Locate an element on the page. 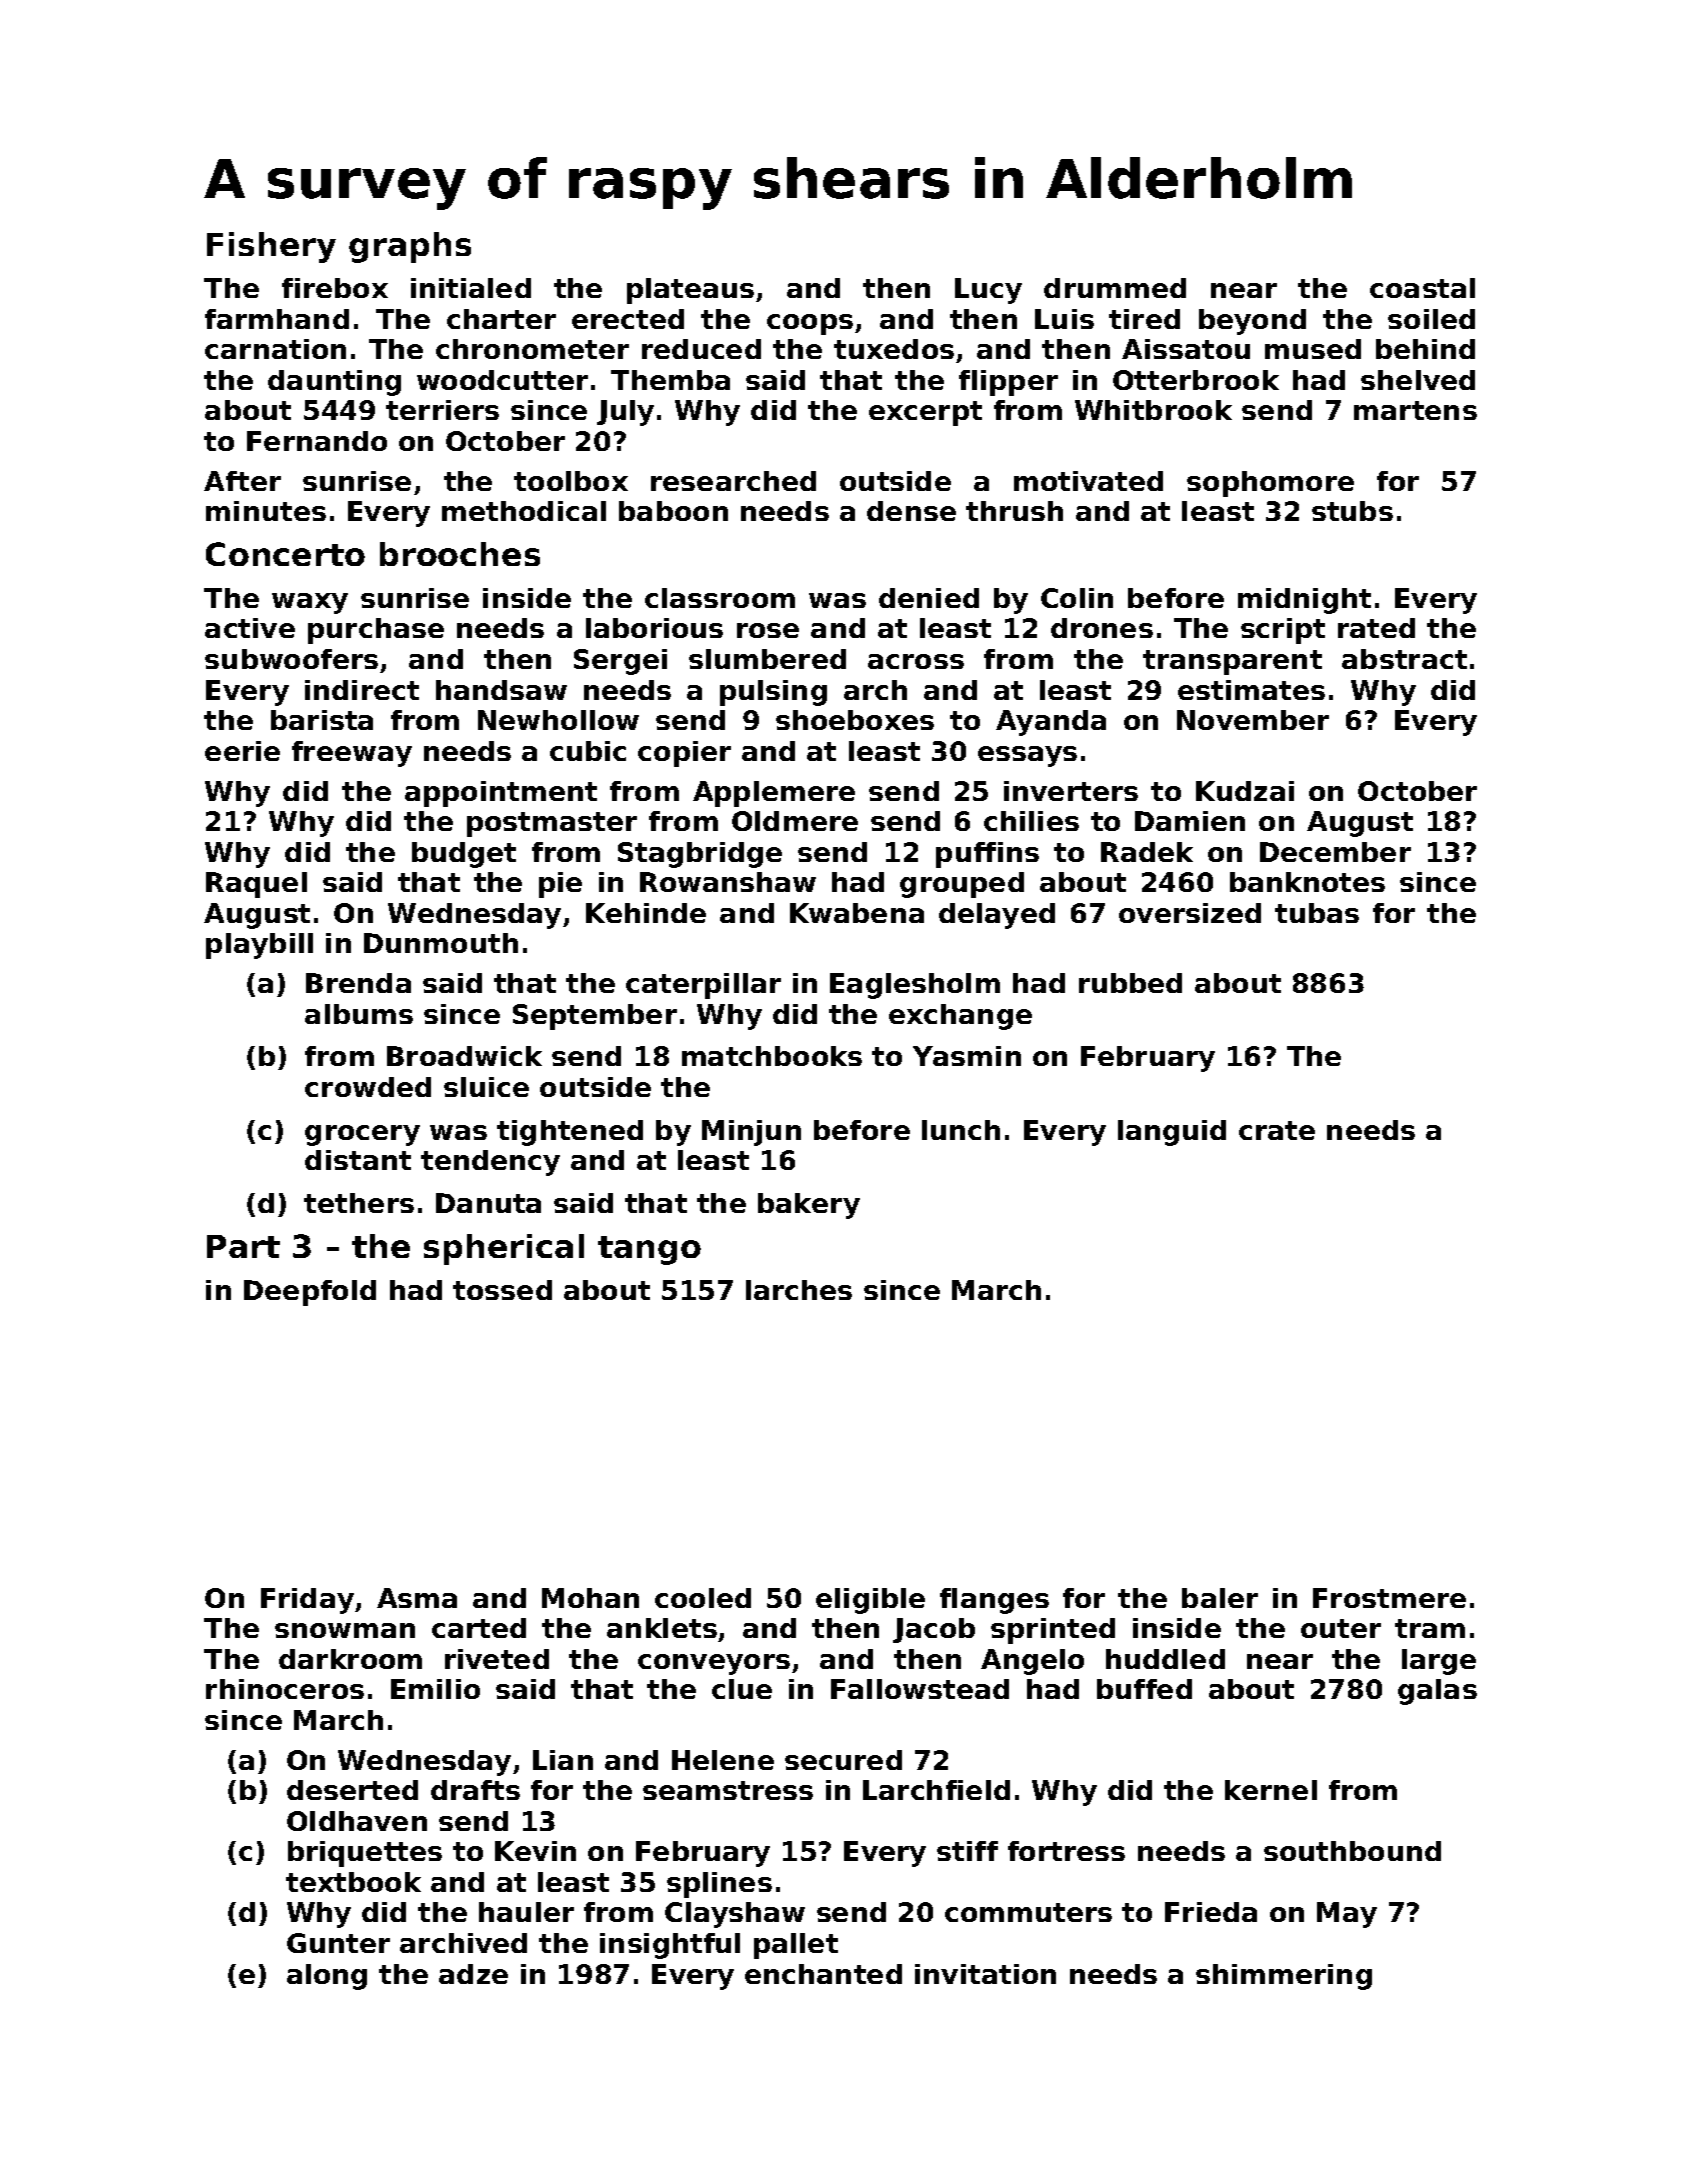 The width and height of the document is (1683, 2178). Fernando is located at coordinates (317, 441).
